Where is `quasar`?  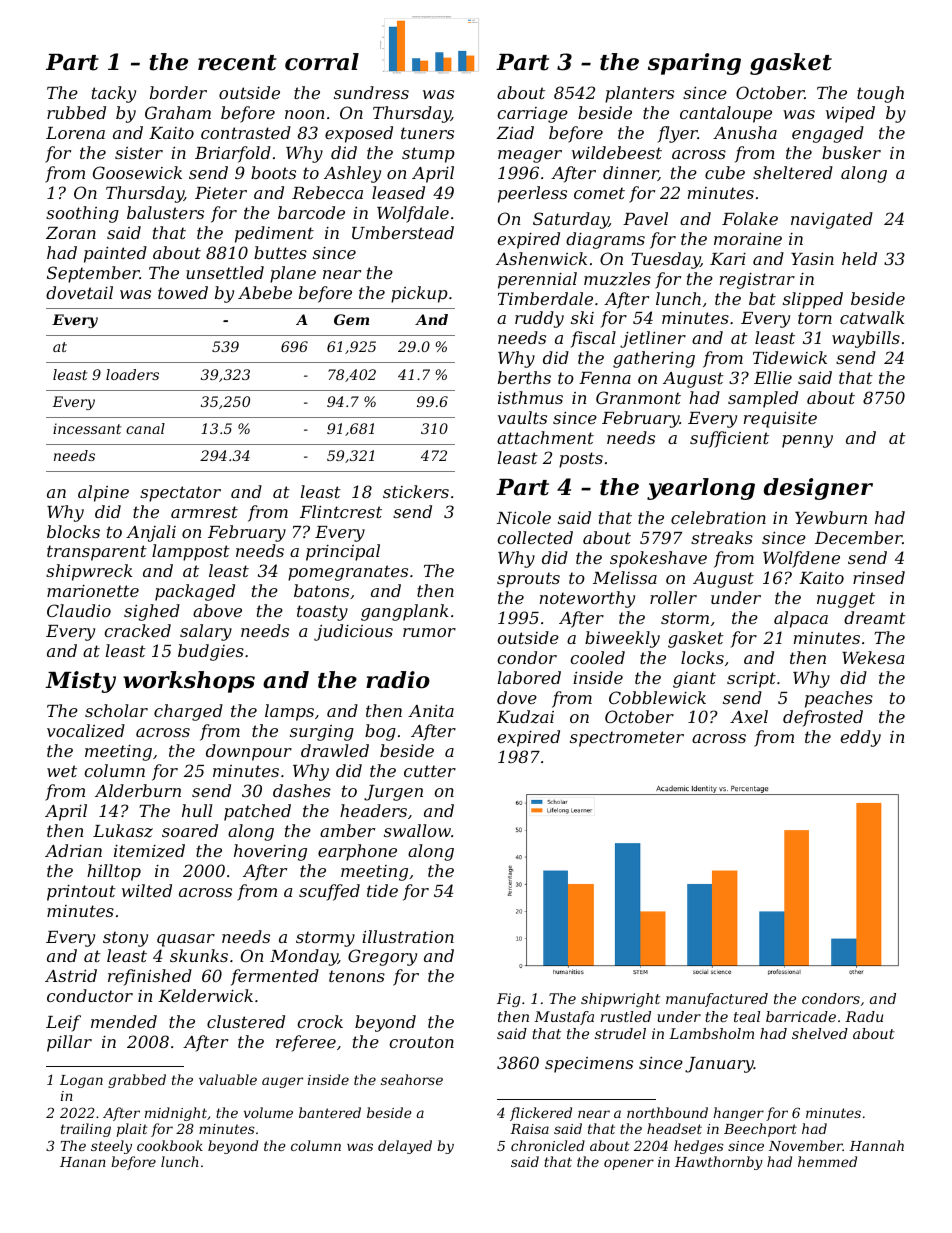
quasar is located at coordinates (186, 940).
